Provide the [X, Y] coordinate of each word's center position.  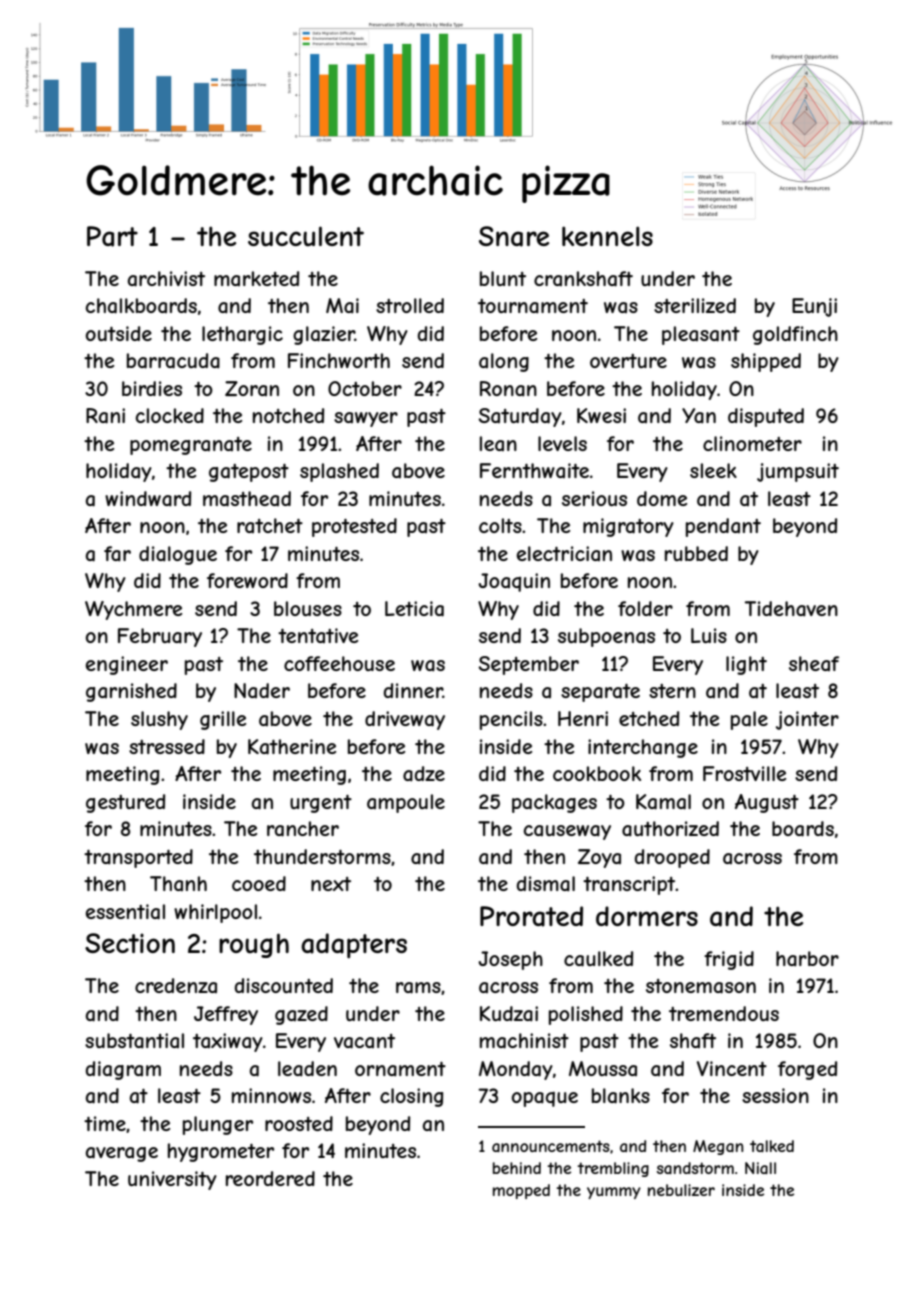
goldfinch [795, 335]
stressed [167, 746]
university [172, 1180]
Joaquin [514, 582]
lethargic [242, 335]
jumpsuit [798, 472]
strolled [410, 305]
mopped [521, 1191]
